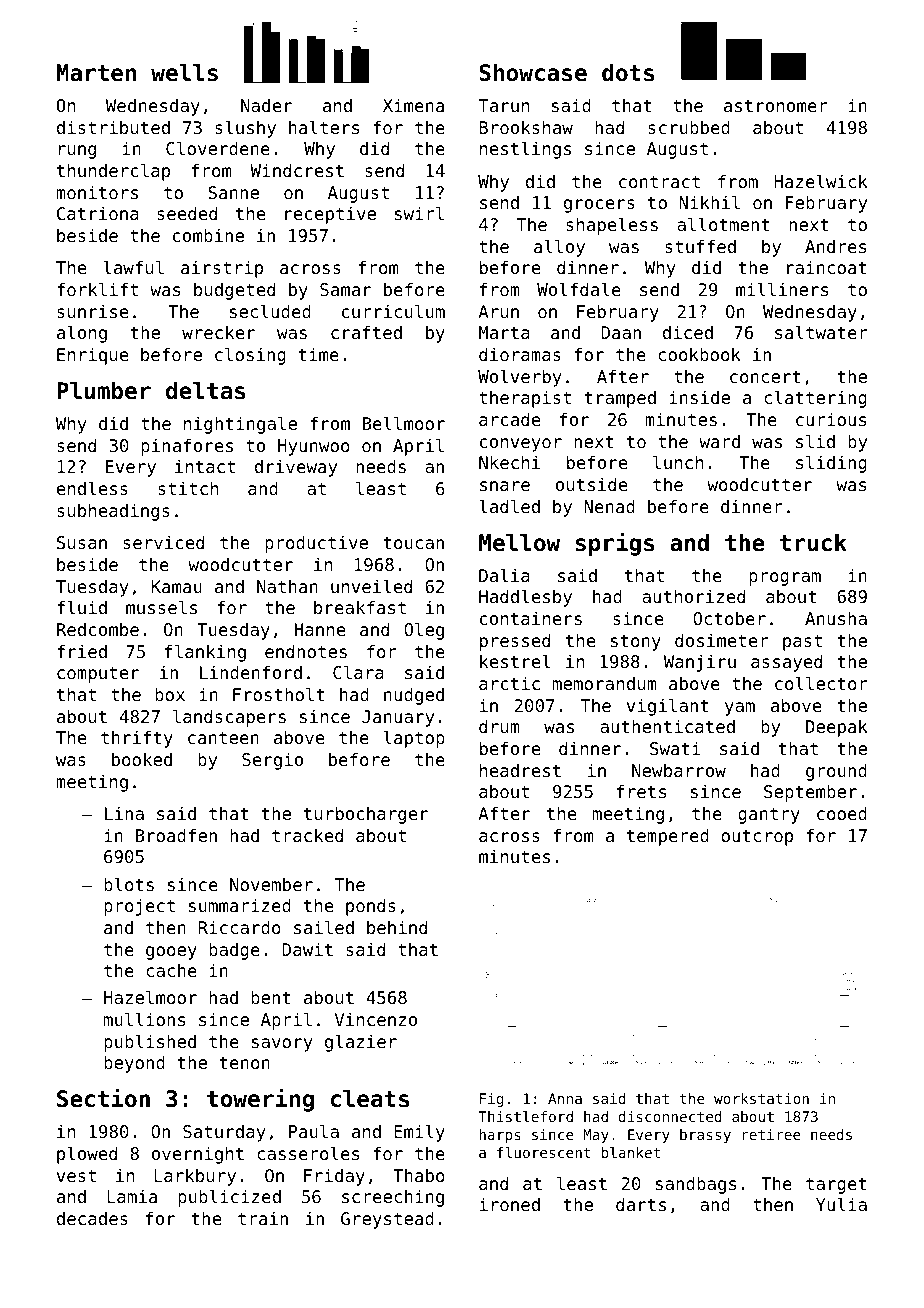 The image size is (924, 1308). What do you see at coordinates (709, 202) in the document?
I see `Nikhil` at bounding box center [709, 202].
